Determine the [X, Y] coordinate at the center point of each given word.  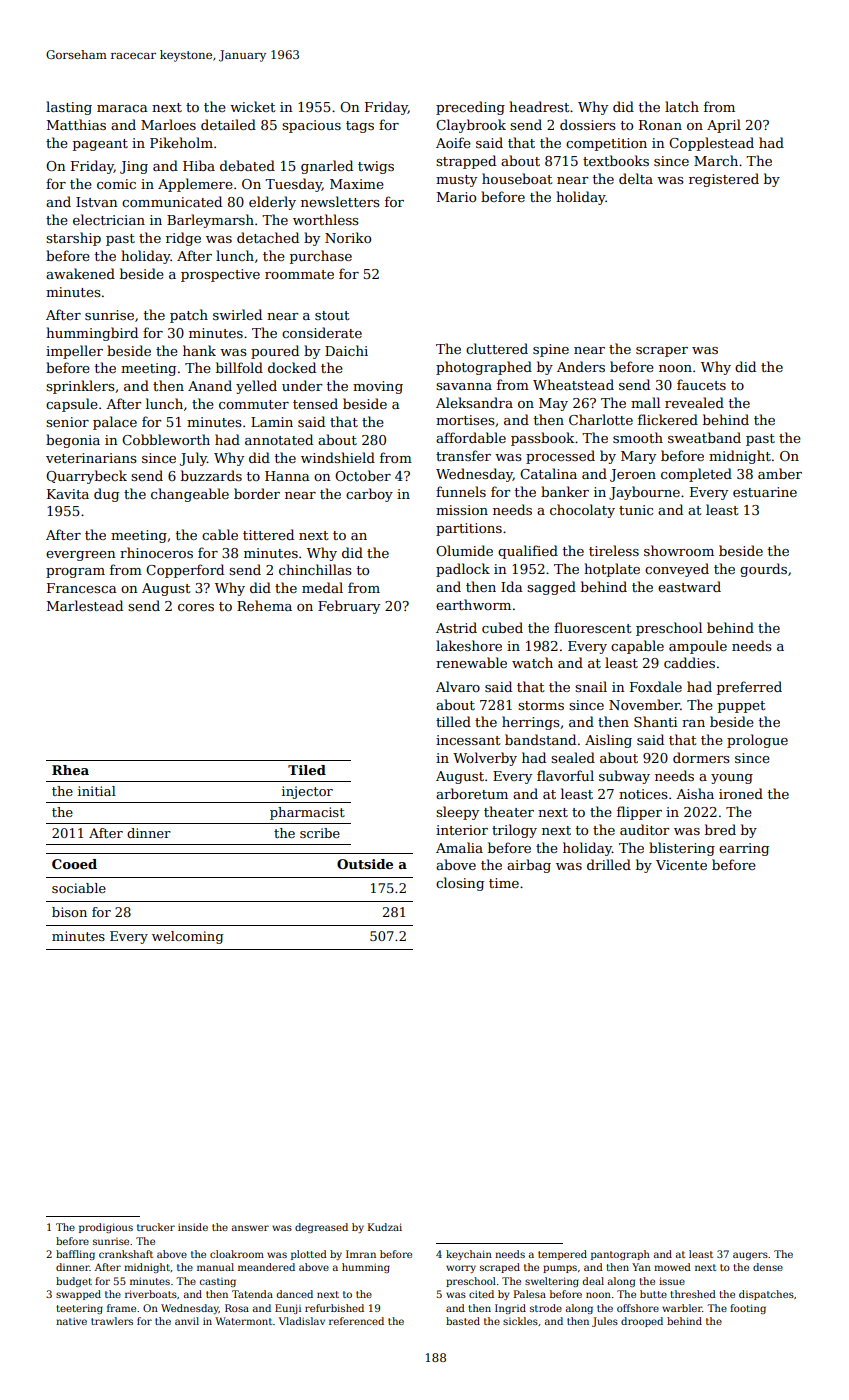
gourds [763, 570]
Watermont [243, 1321]
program [75, 573]
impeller [74, 352]
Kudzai [385, 1227]
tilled [453, 721]
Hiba [199, 165]
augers [750, 1256]
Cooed [74, 864]
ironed [741, 793]
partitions [469, 529]
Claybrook [471, 126]
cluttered [497, 348]
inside [193, 1227]
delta [636, 178]
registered [724, 180]
